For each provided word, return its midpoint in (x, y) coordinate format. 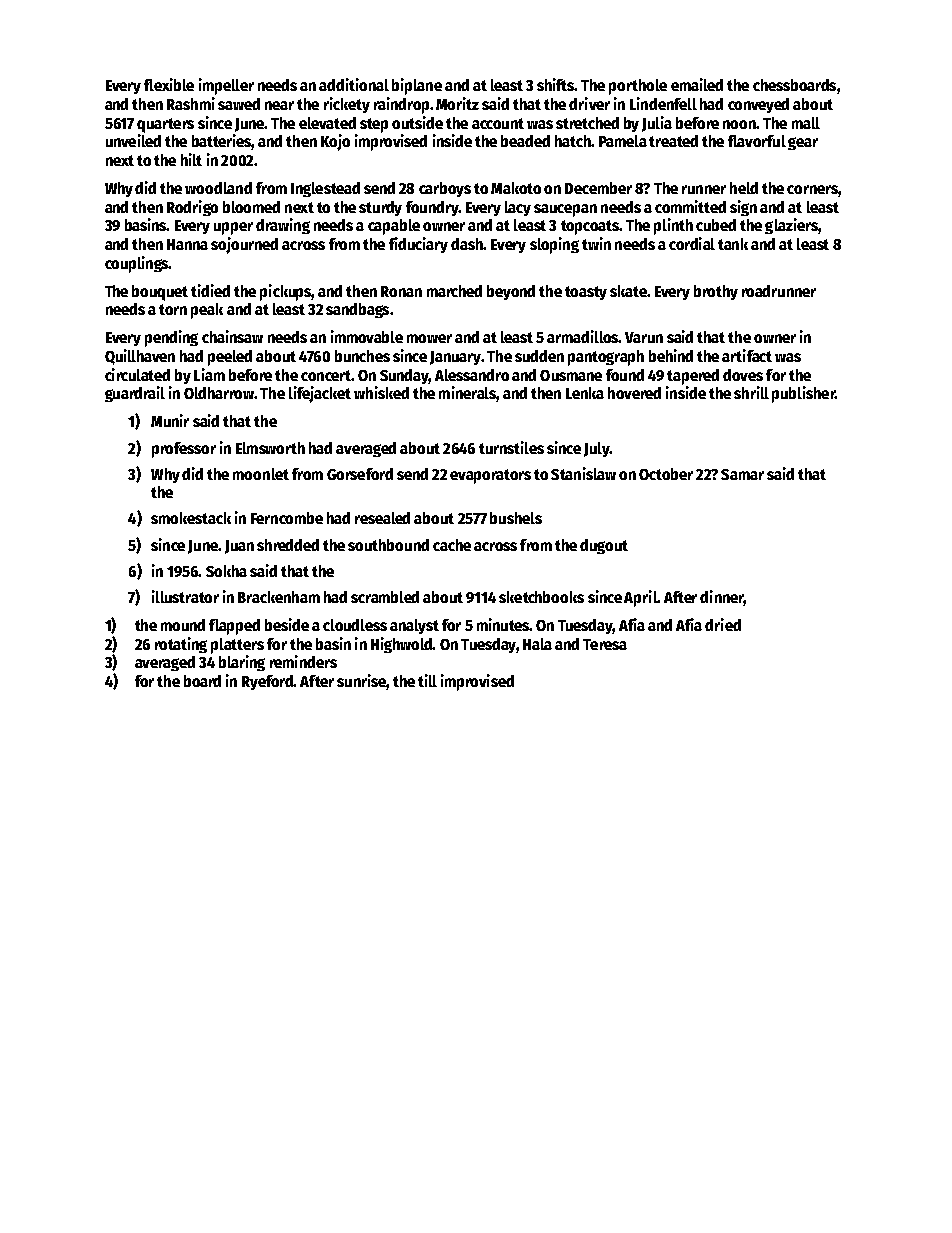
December (598, 188)
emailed (697, 84)
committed (690, 206)
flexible (169, 84)
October (666, 474)
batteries (222, 142)
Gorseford (360, 474)
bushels (516, 518)
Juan (239, 547)
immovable (367, 336)
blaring (242, 663)
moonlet (261, 474)
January (455, 358)
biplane (417, 86)
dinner (722, 598)
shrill (751, 392)
